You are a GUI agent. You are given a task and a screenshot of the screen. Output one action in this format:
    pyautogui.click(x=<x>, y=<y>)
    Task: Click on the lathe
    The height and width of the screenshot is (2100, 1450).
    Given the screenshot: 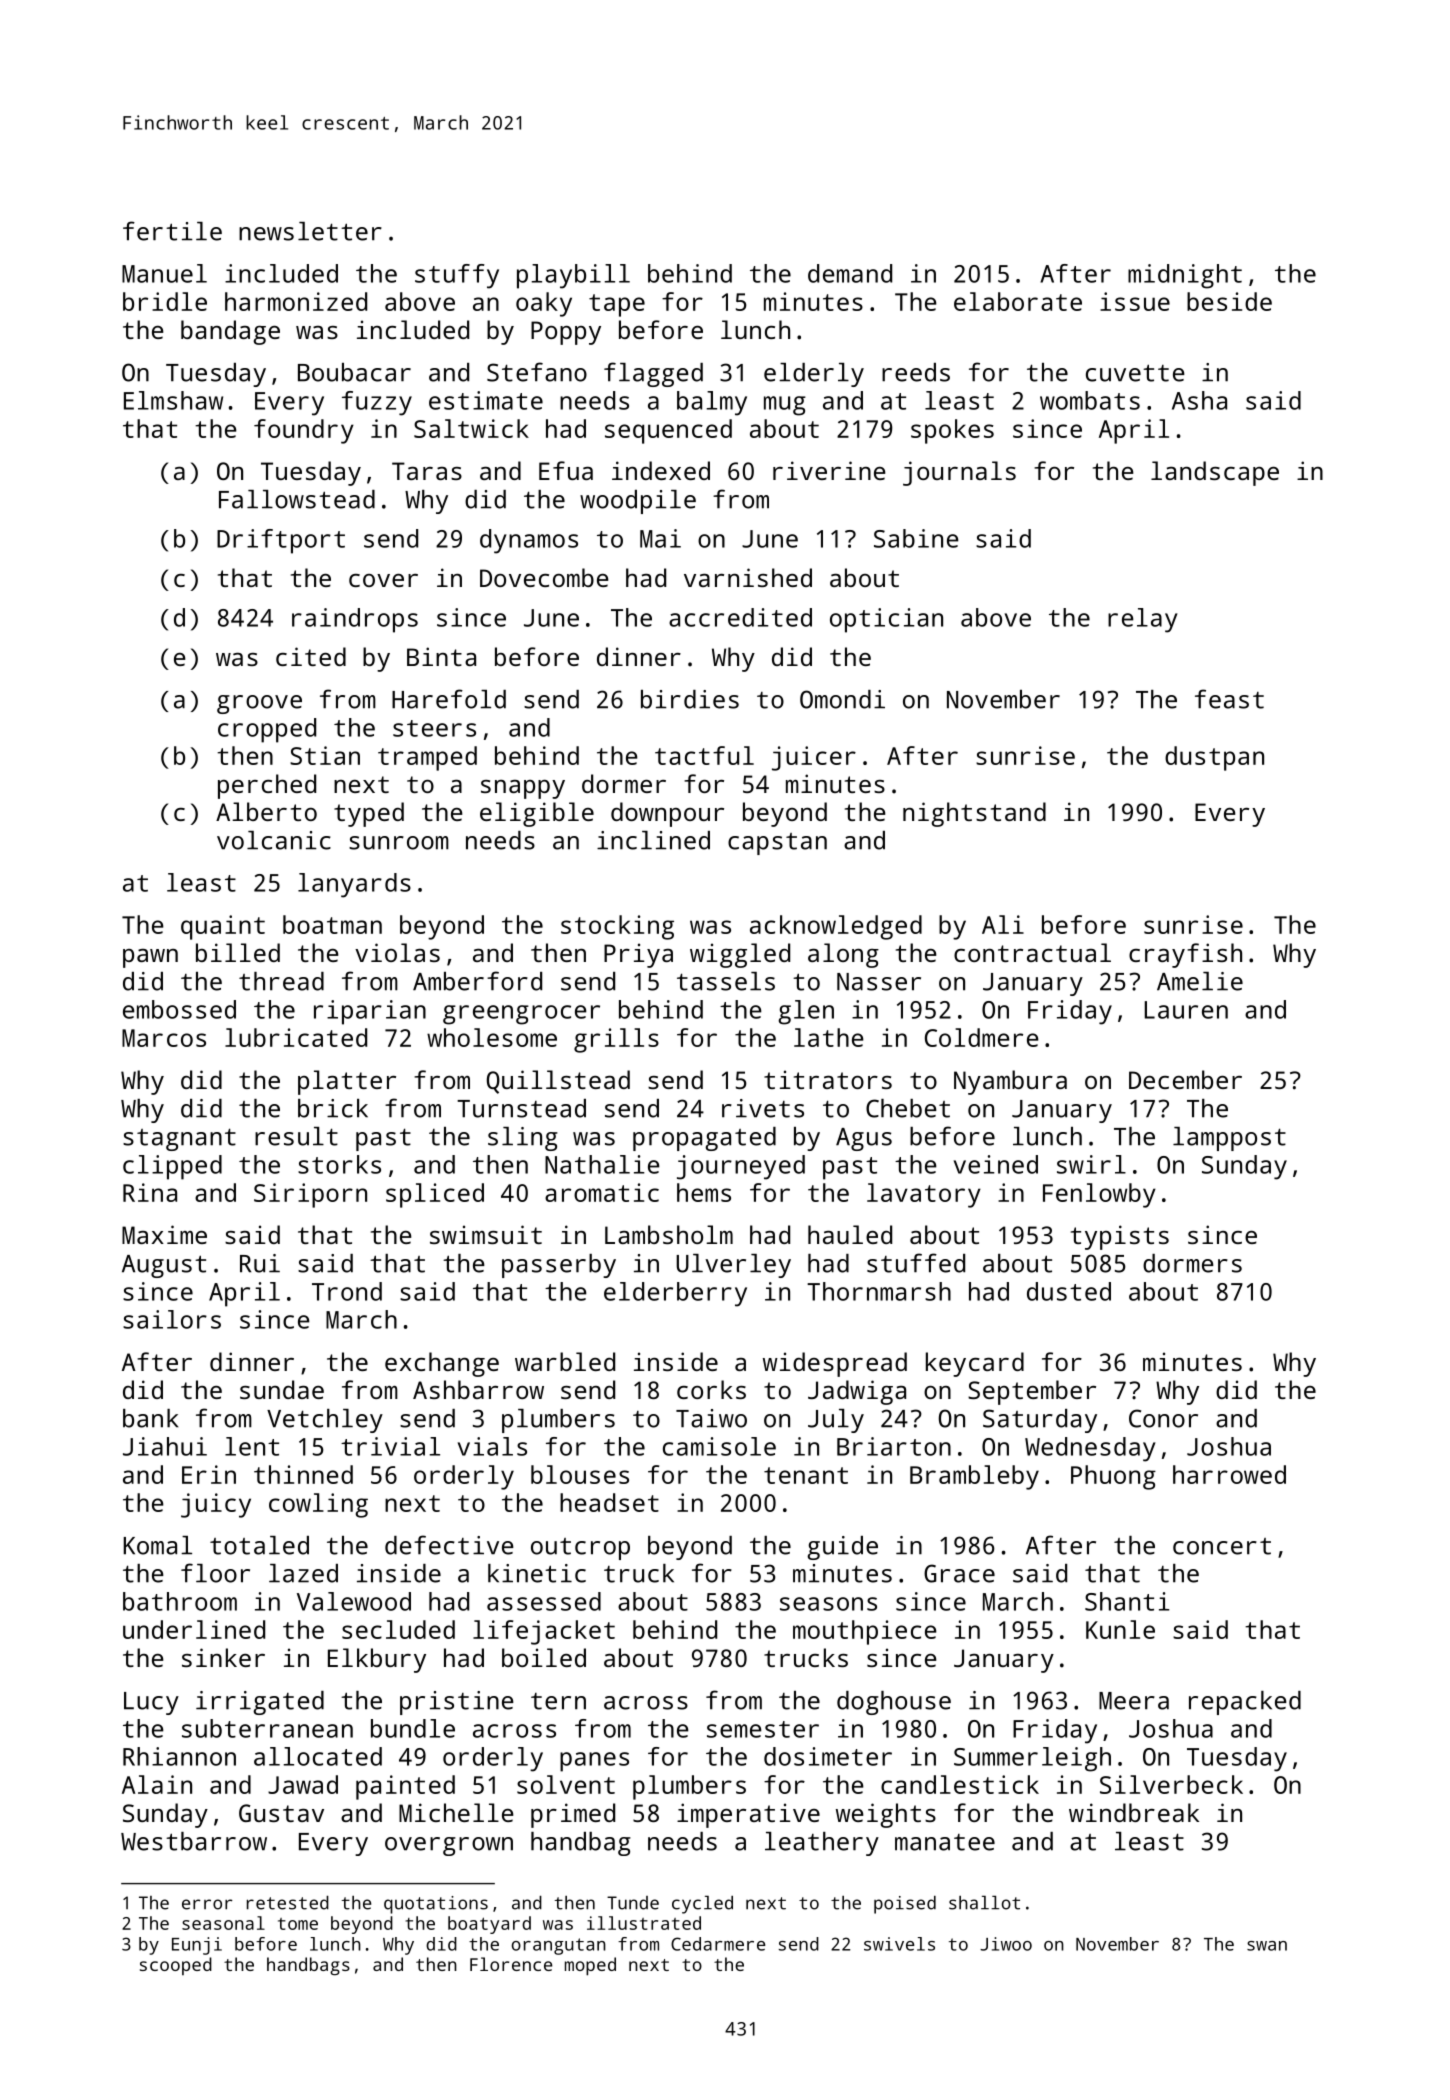 What is the action you would take?
    pyautogui.click(x=829, y=1037)
